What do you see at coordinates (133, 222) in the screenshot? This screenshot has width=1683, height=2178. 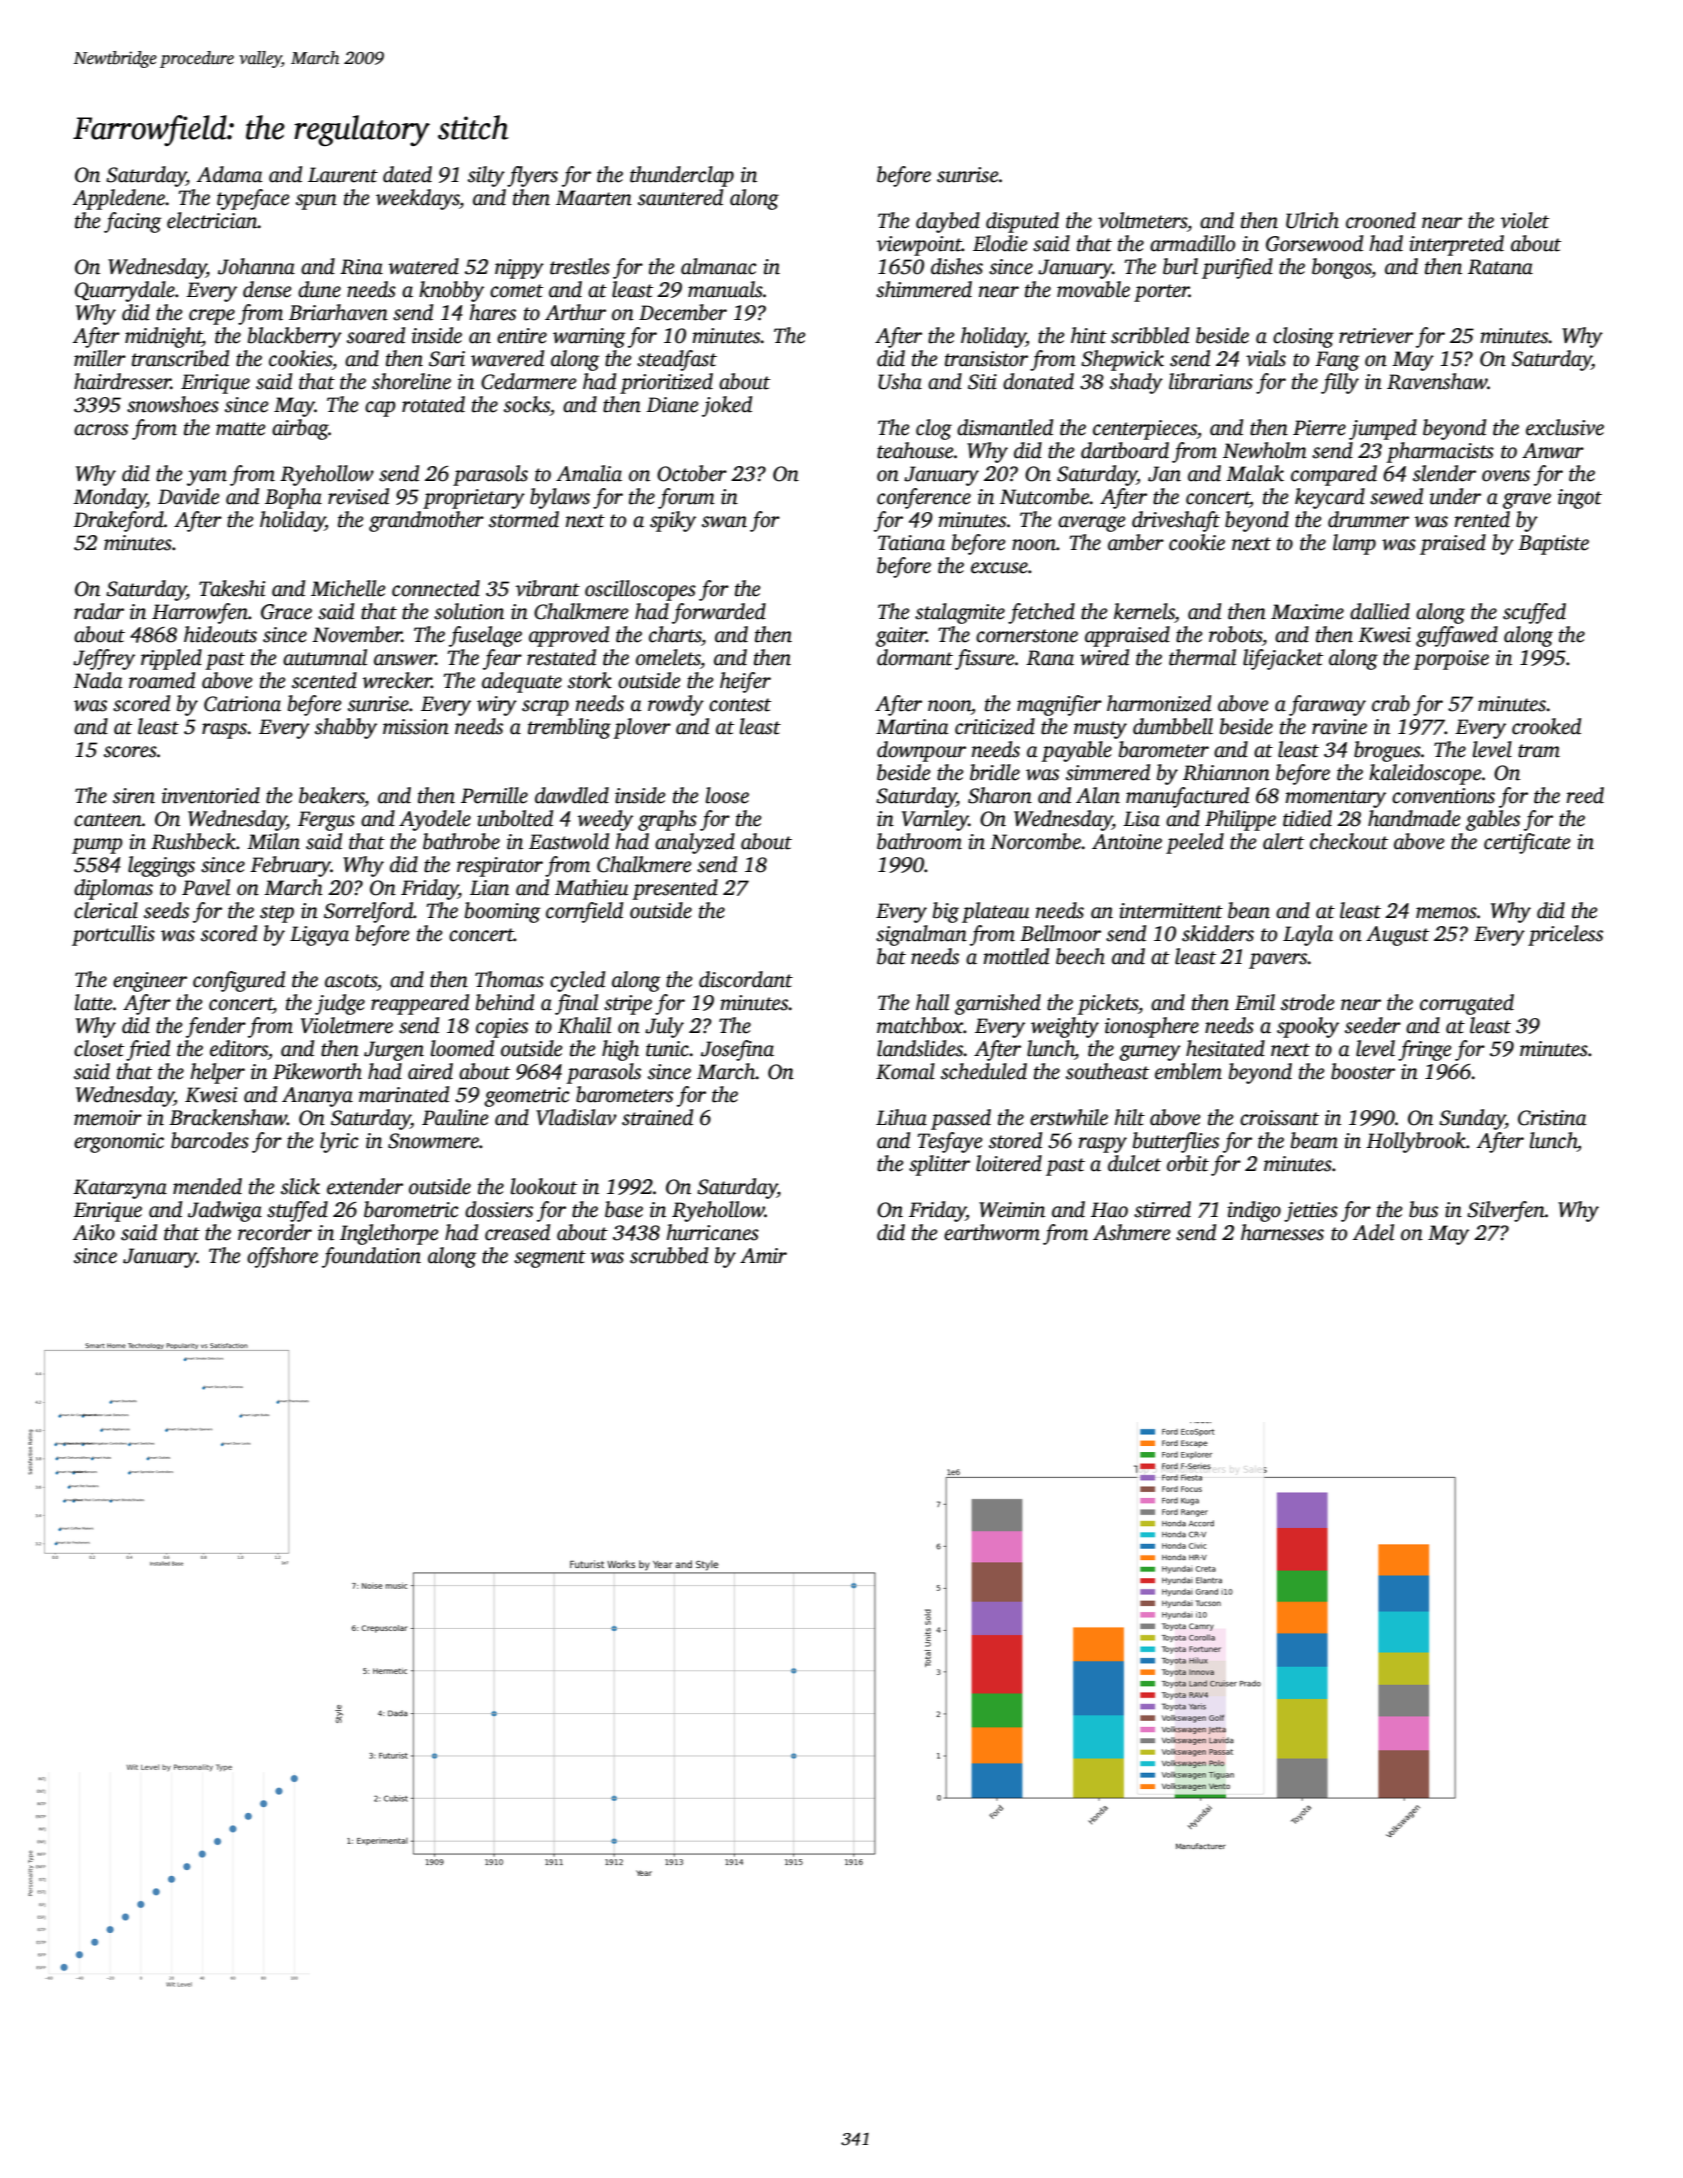 I see `facing` at bounding box center [133, 222].
